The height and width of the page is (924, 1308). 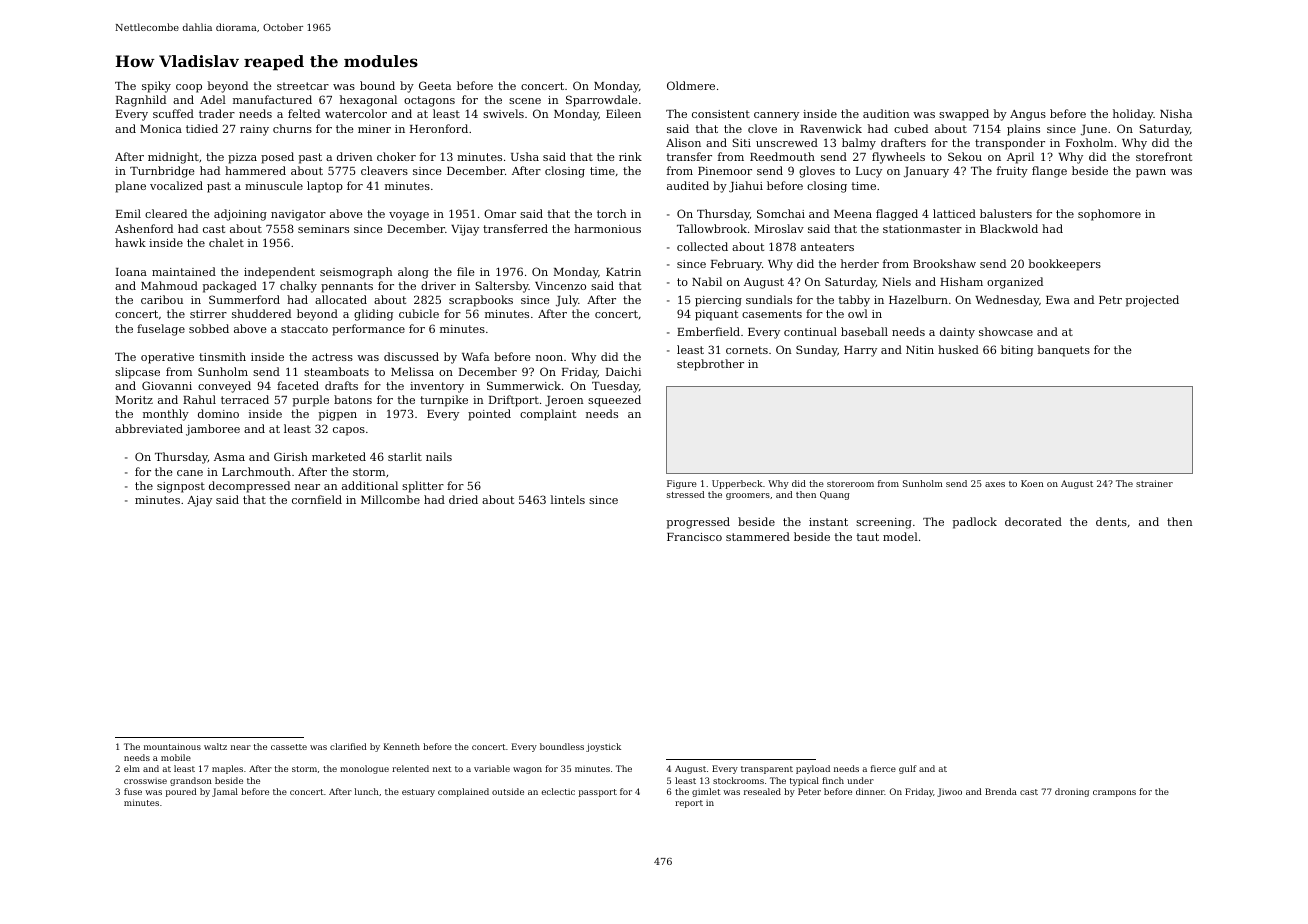 I want to click on lintels, so click(x=567, y=499).
